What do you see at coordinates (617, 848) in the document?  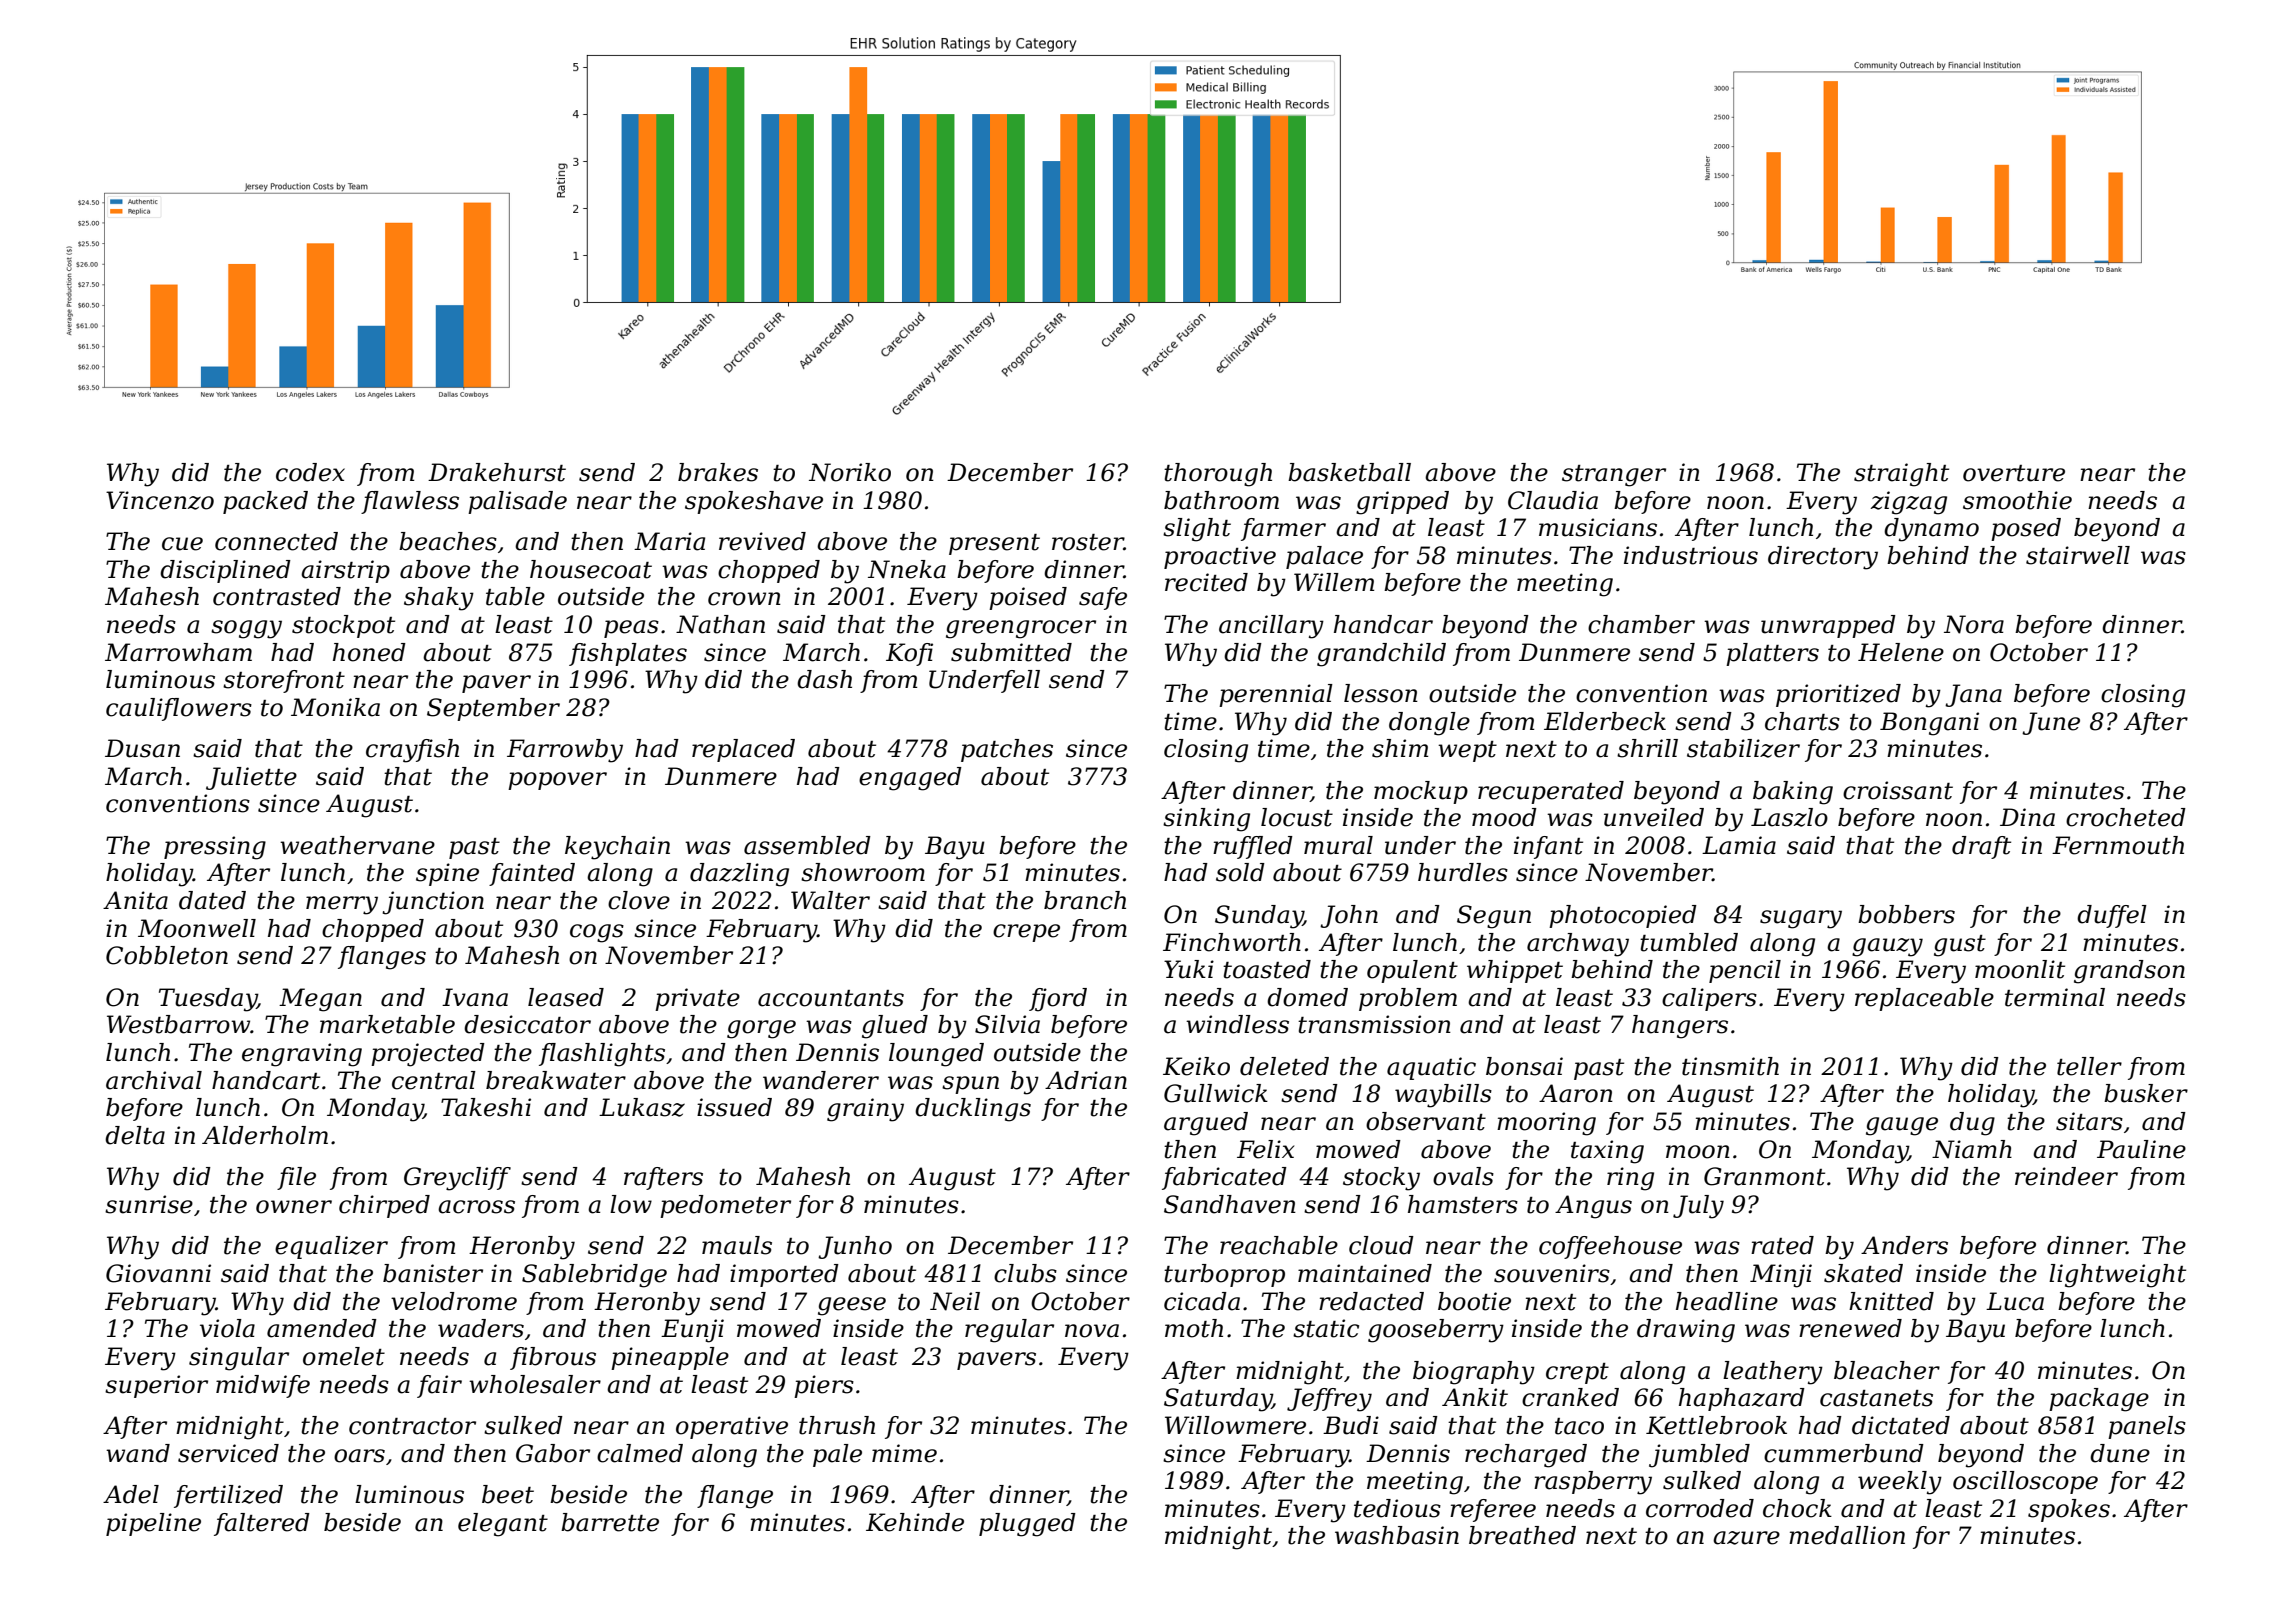 I see `keychain` at bounding box center [617, 848].
